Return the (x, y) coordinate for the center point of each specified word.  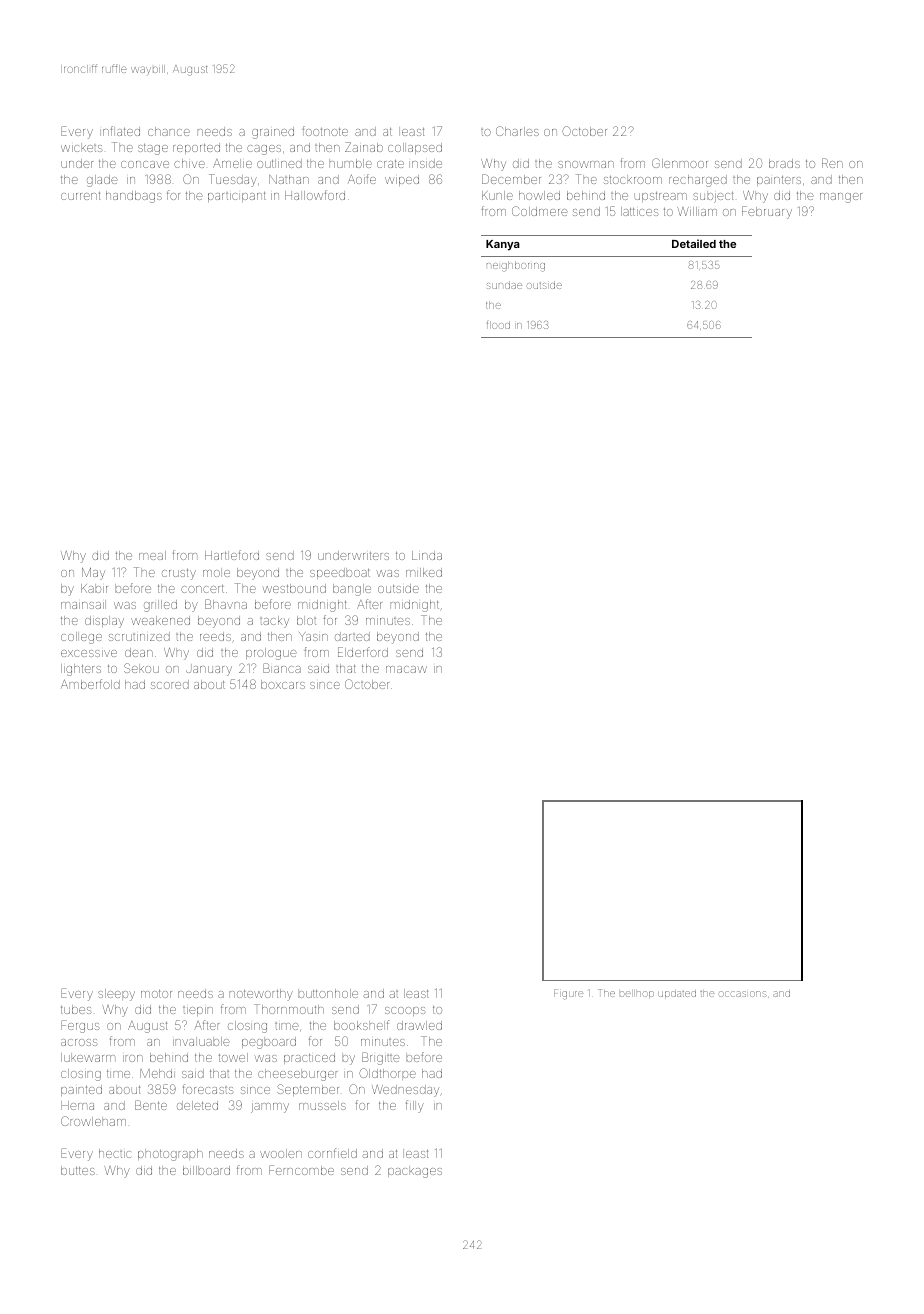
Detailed (694, 243)
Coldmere (540, 211)
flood (498, 325)
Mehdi (157, 1073)
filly (415, 1106)
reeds (215, 636)
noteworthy (261, 995)
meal (152, 555)
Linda (427, 555)
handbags (134, 197)
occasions (742, 994)
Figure (568, 994)
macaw (406, 669)
